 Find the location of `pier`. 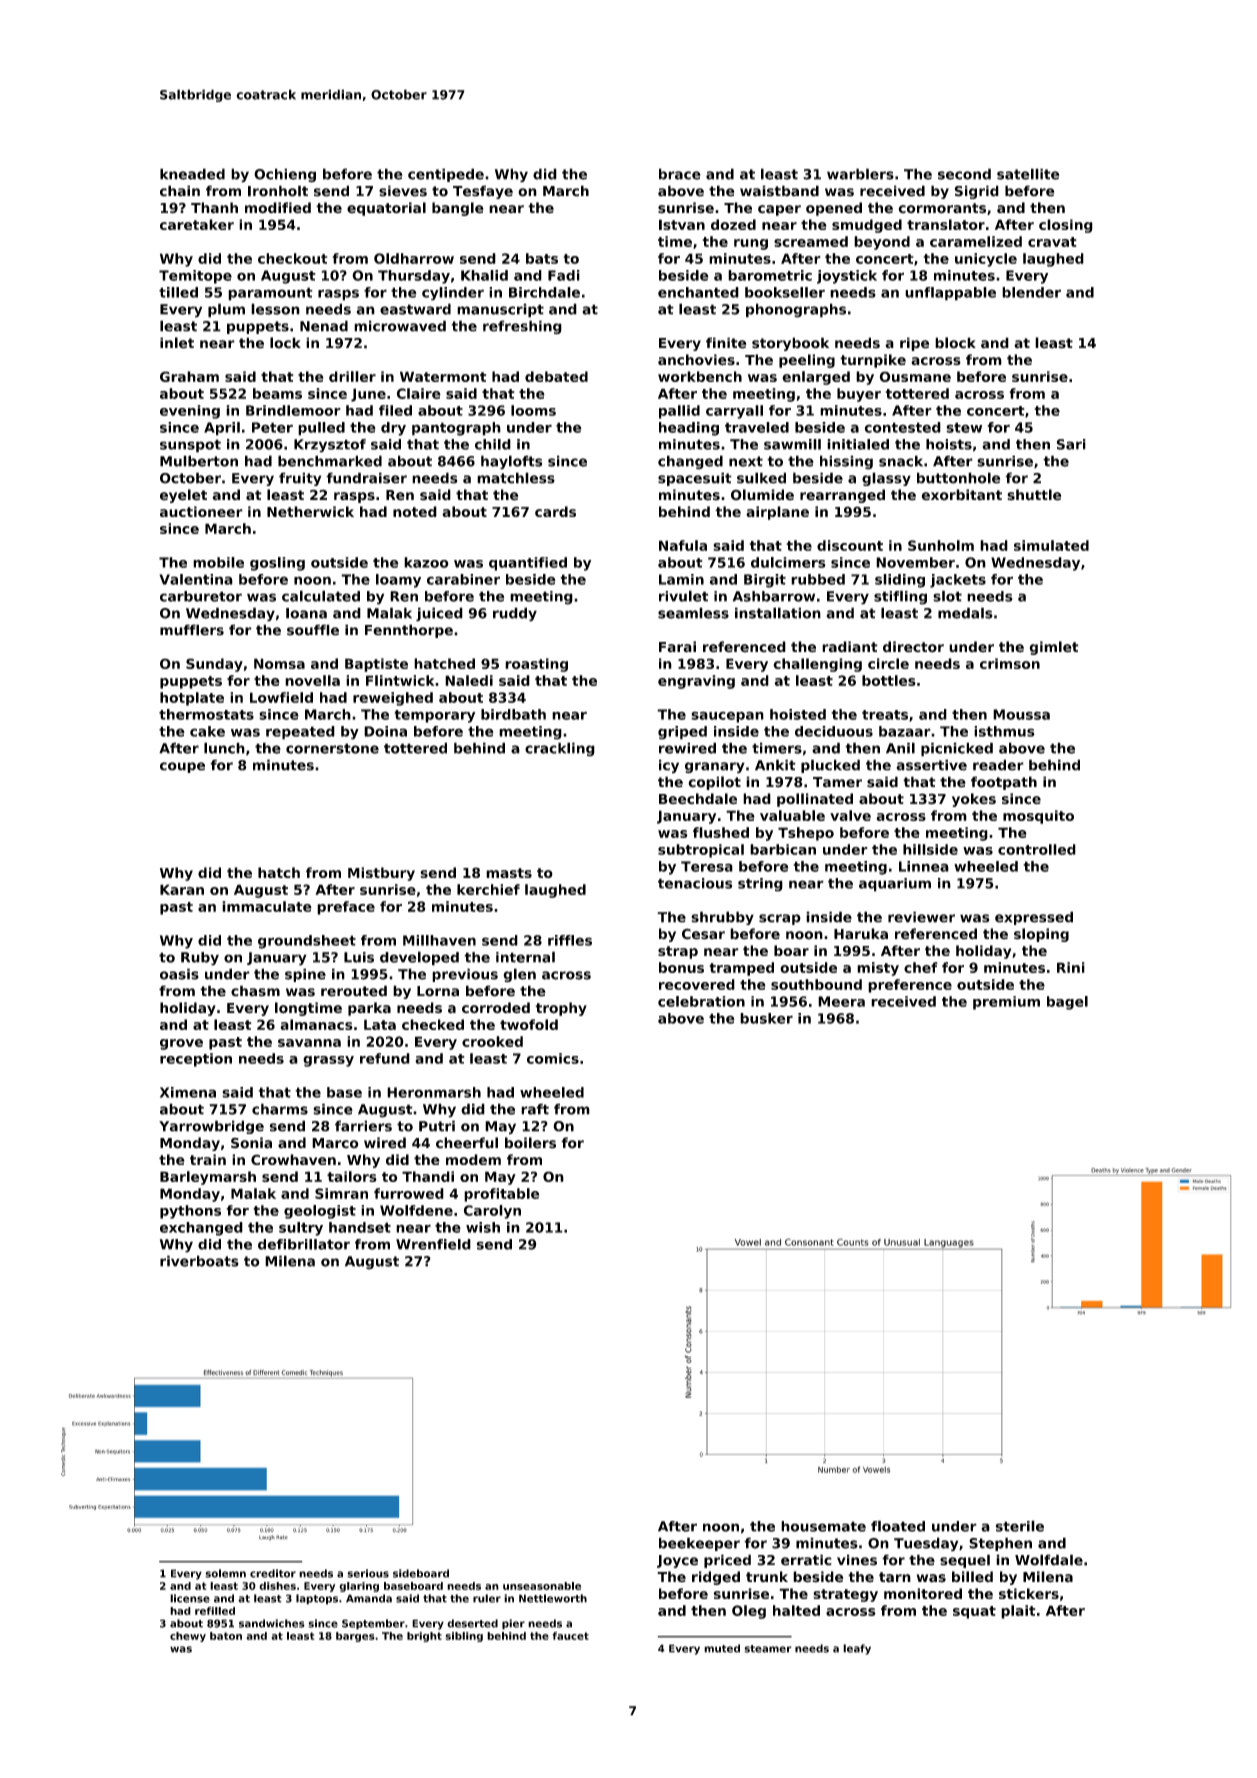

pier is located at coordinates (513, 1624).
